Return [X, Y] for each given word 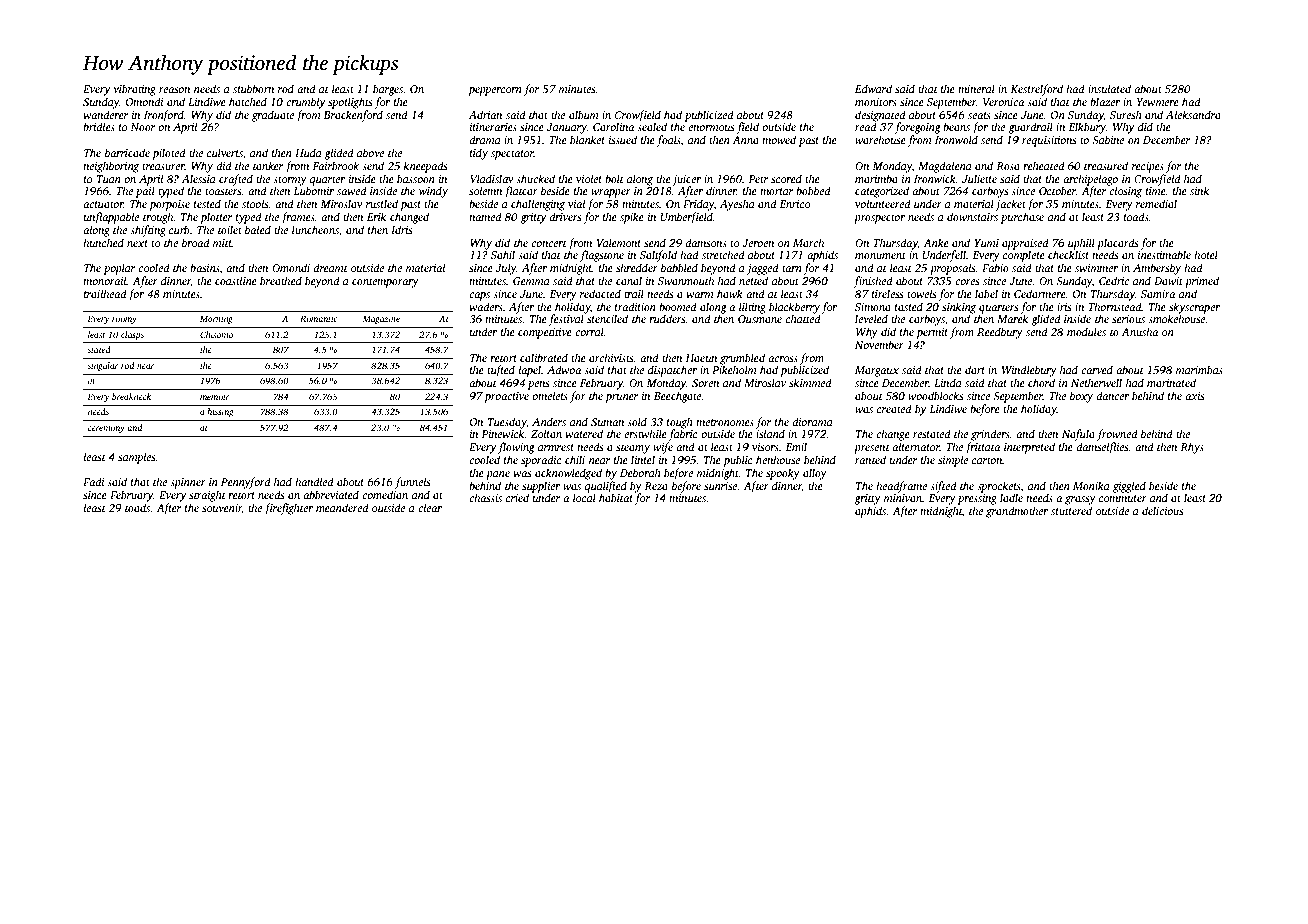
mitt [222, 243]
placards [1117, 244]
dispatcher [672, 371]
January [567, 128]
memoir [215, 396]
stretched [723, 254]
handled [314, 481]
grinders [990, 435]
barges [388, 90]
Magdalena [945, 167]
